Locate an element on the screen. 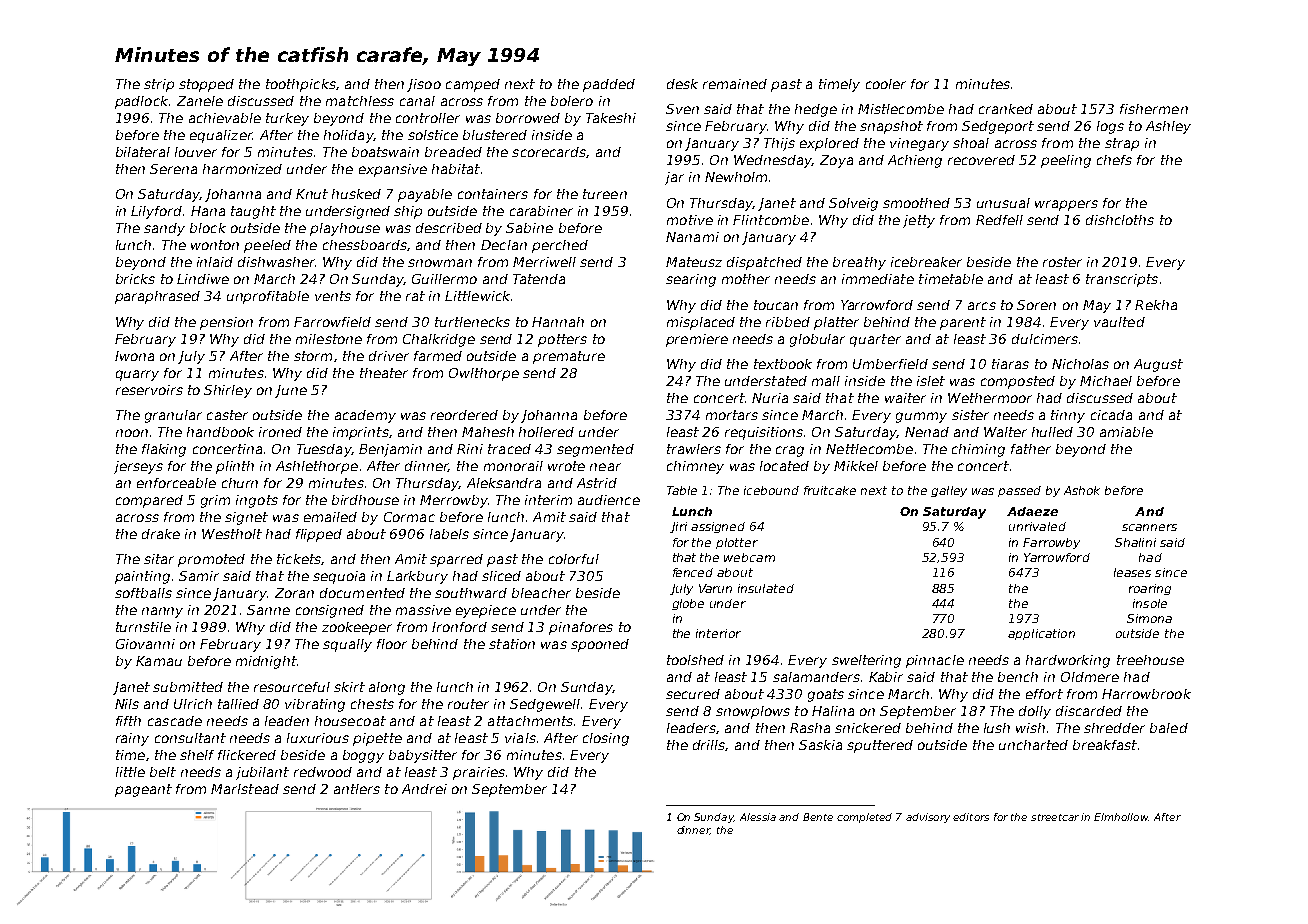  Ashok is located at coordinates (1082, 490).
